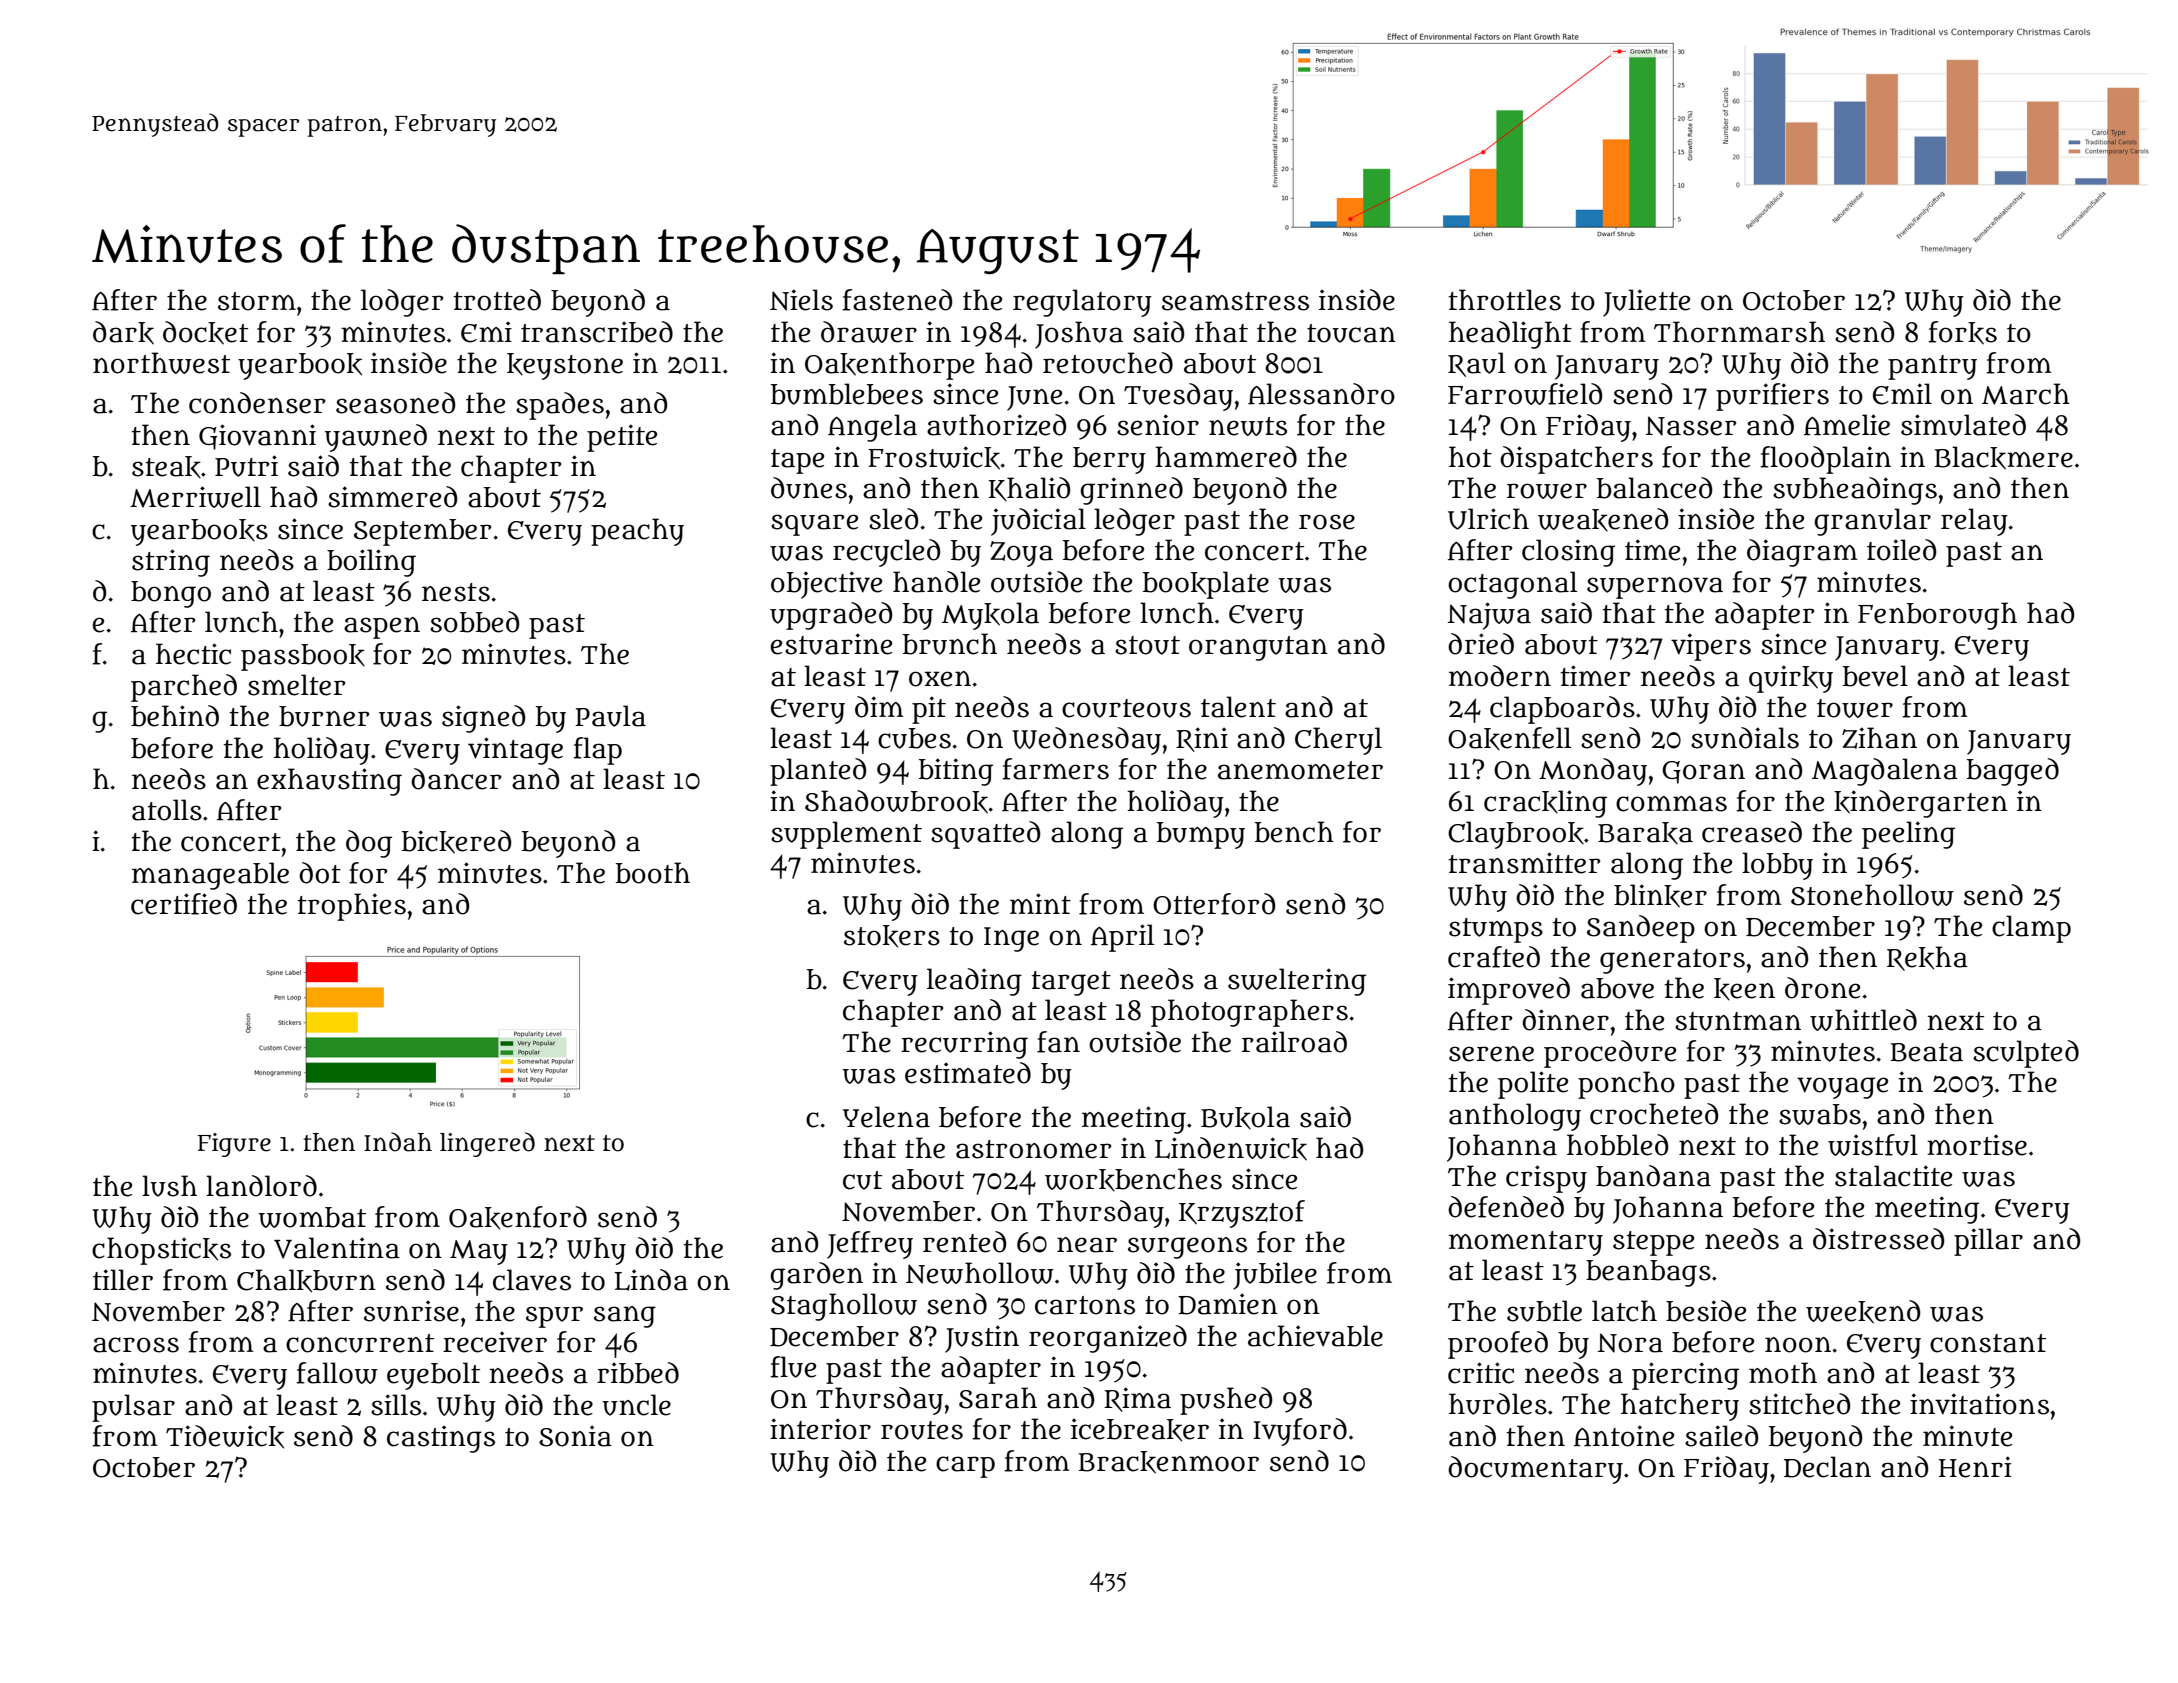 The width and height of the document is (2178, 1683). Describe the element at coordinates (395, 403) in the document. I see `seasoned` at that location.
